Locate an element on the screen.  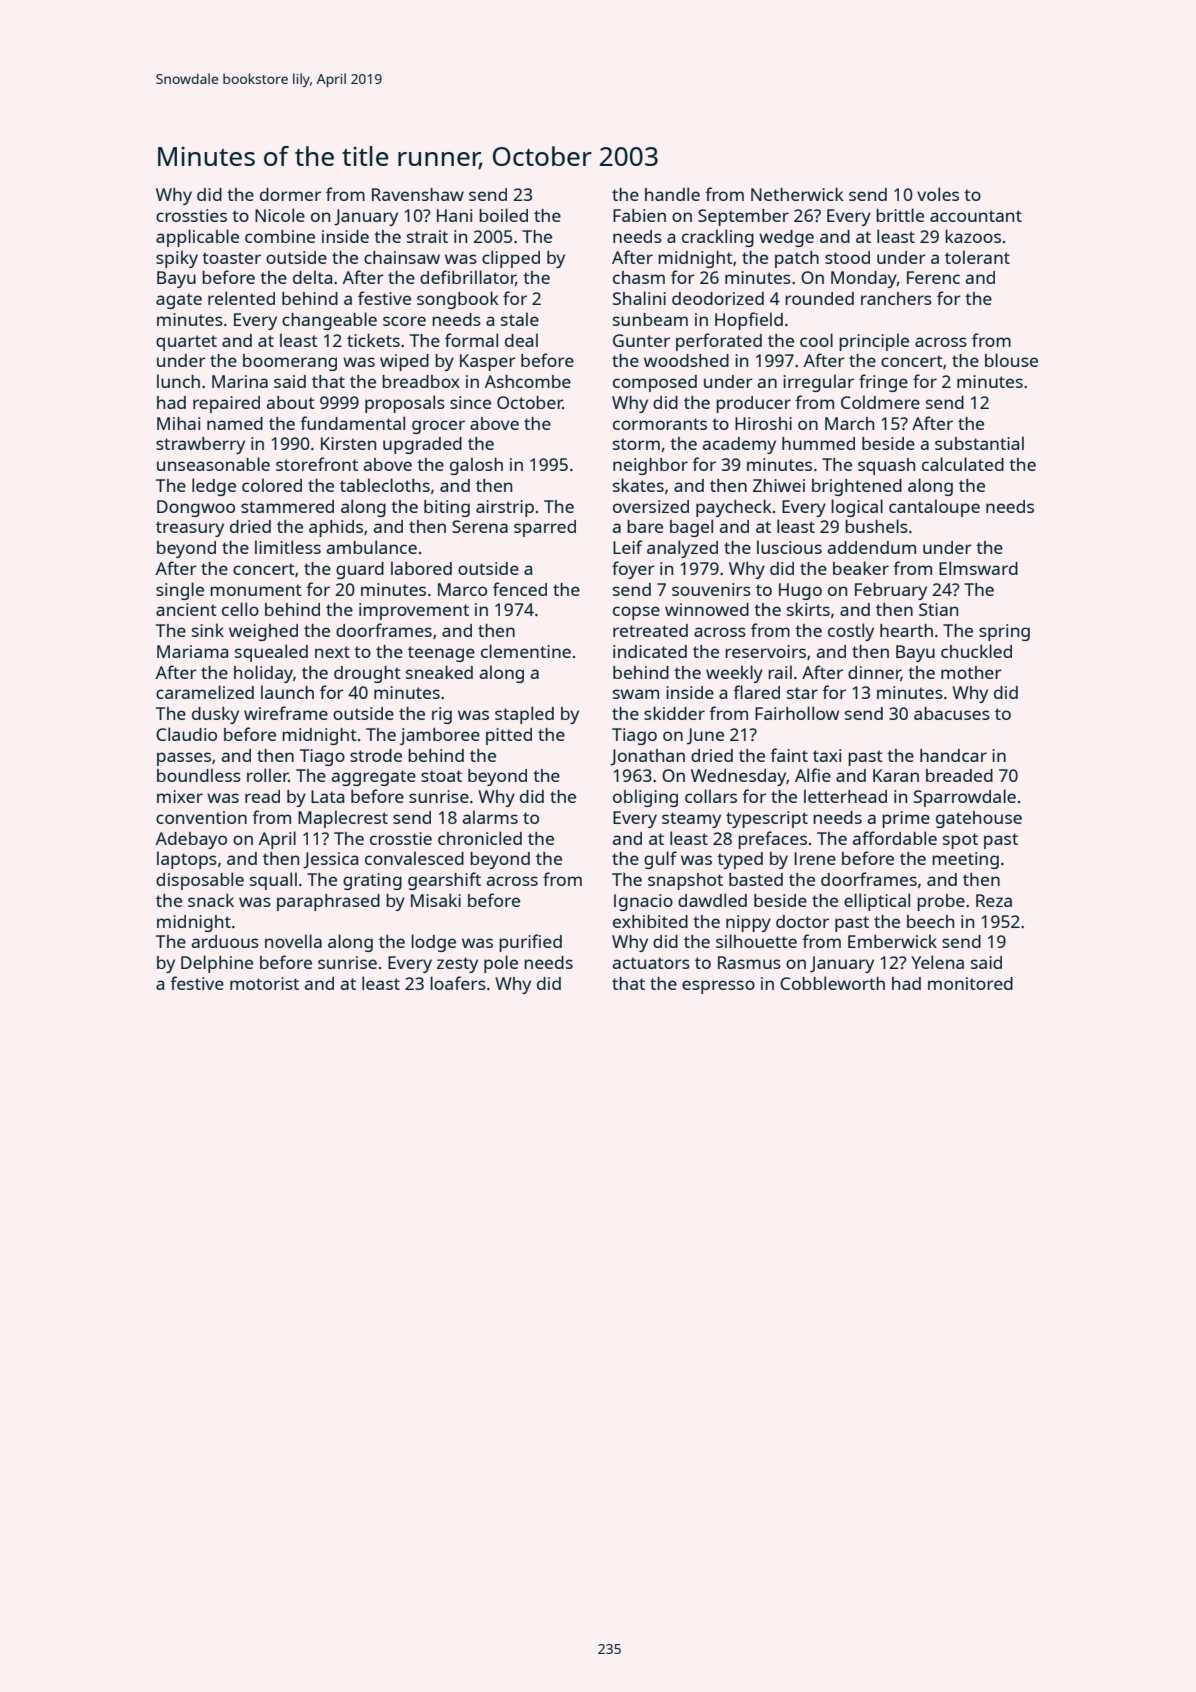
clipped is located at coordinates (511, 259).
